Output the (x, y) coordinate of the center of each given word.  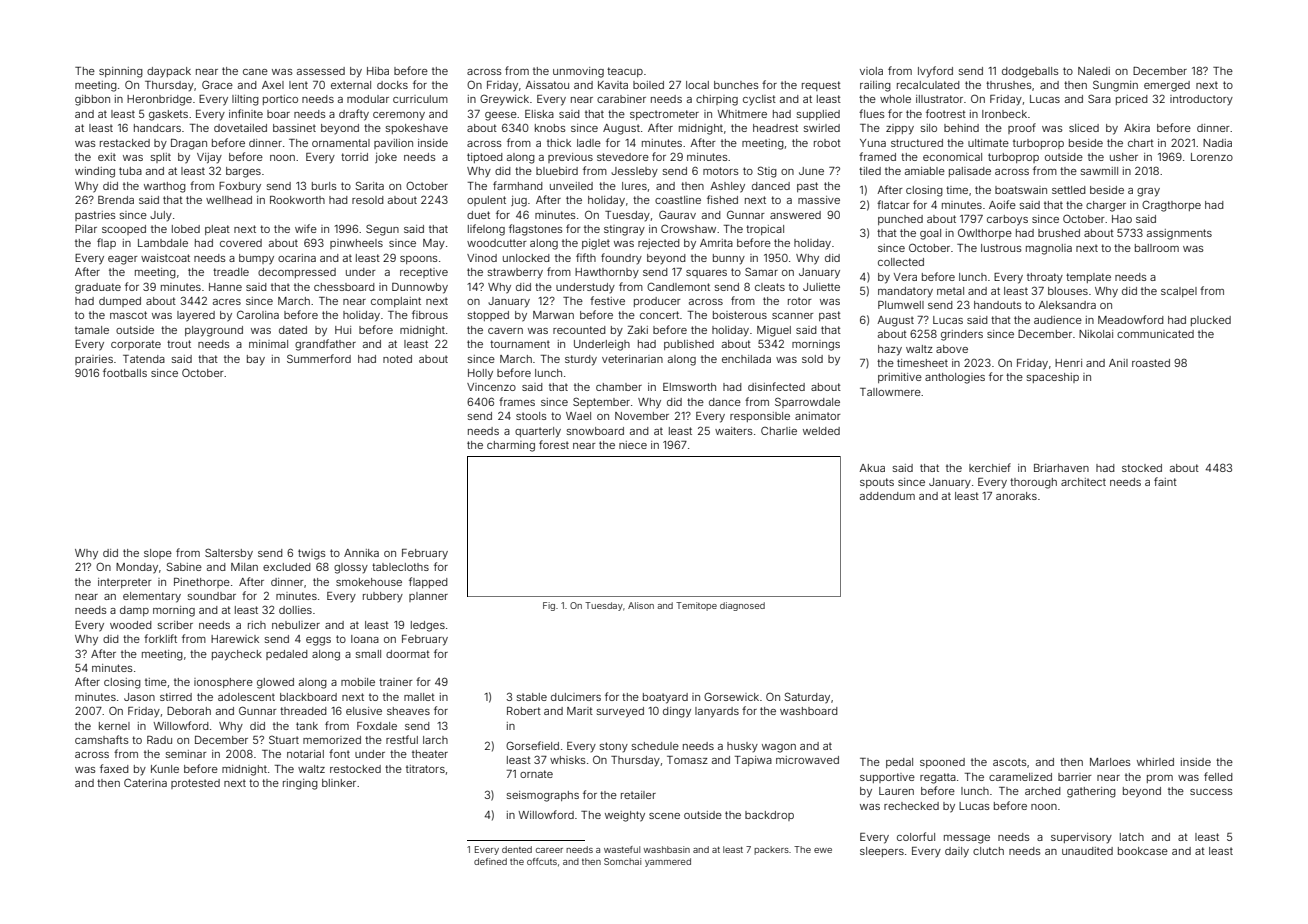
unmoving (578, 72)
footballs (125, 372)
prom (1160, 779)
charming (511, 446)
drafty (354, 115)
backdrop (769, 816)
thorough (1033, 483)
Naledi (1094, 71)
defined (490, 861)
